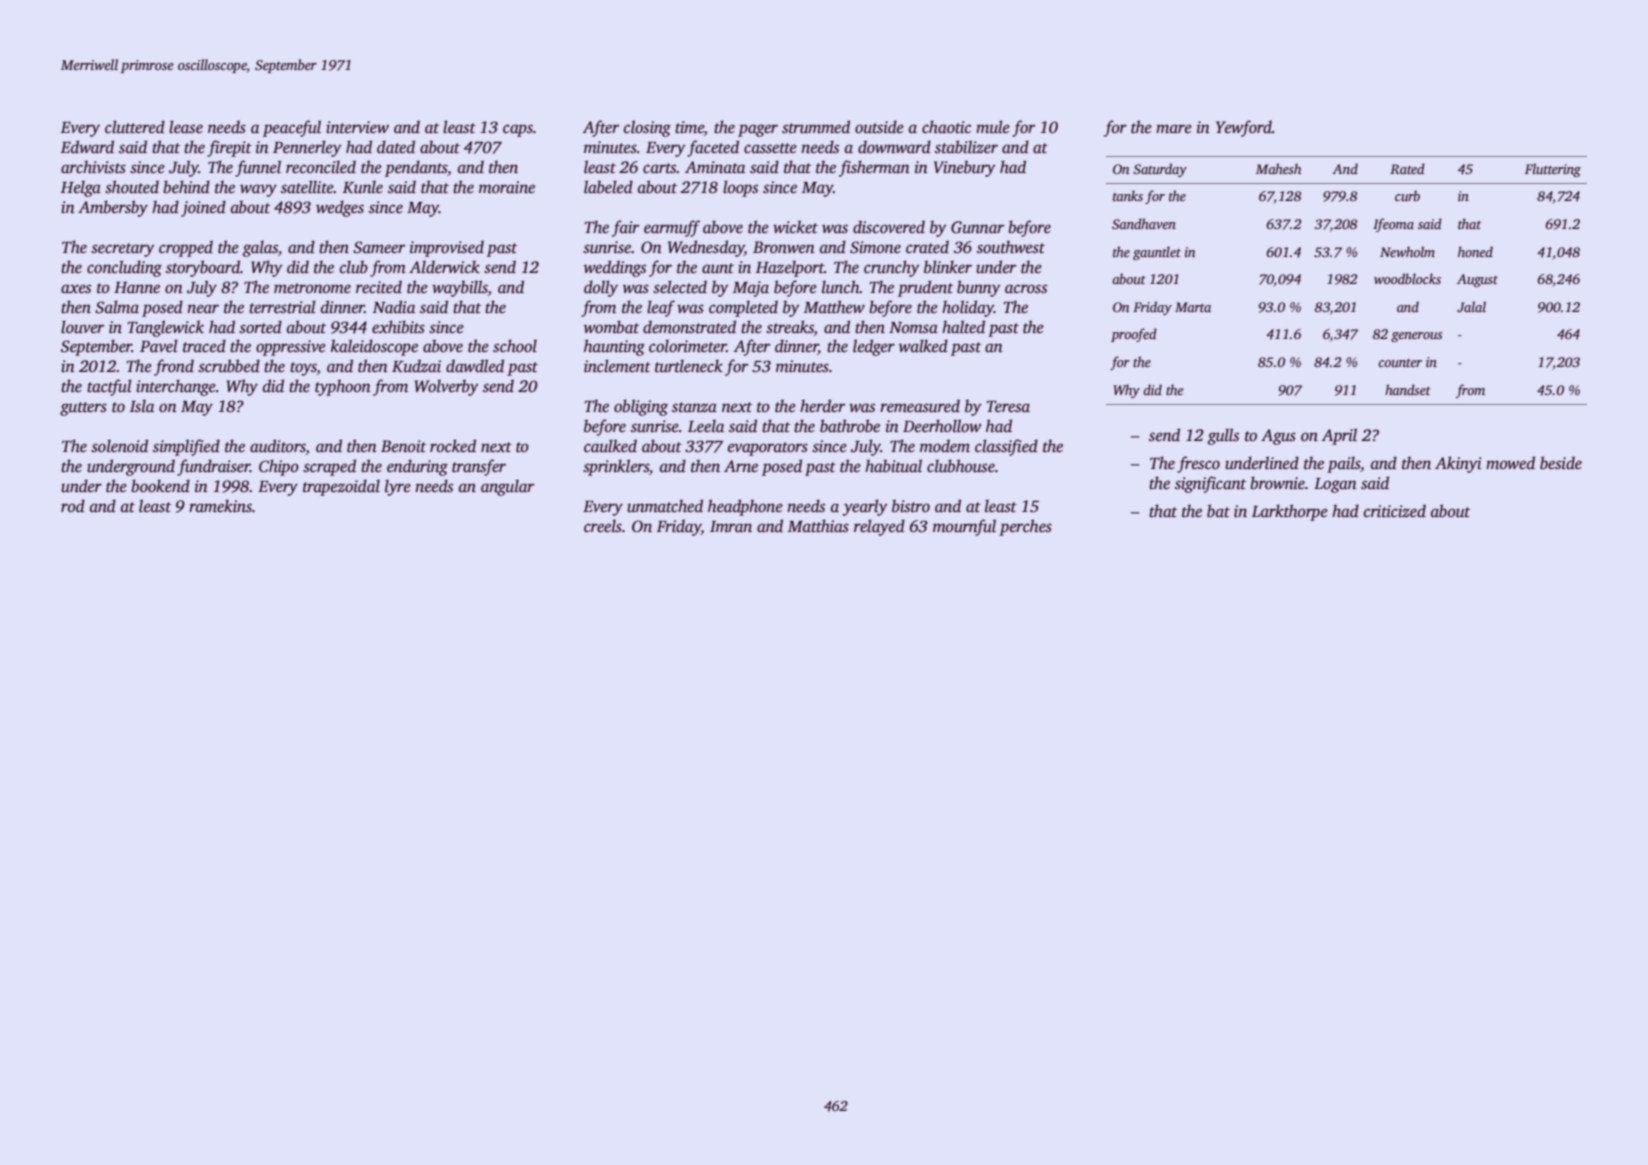 This screenshot has height=1165, width=1648. Describe the element at coordinates (874, 347) in the screenshot. I see `ledger` at that location.
